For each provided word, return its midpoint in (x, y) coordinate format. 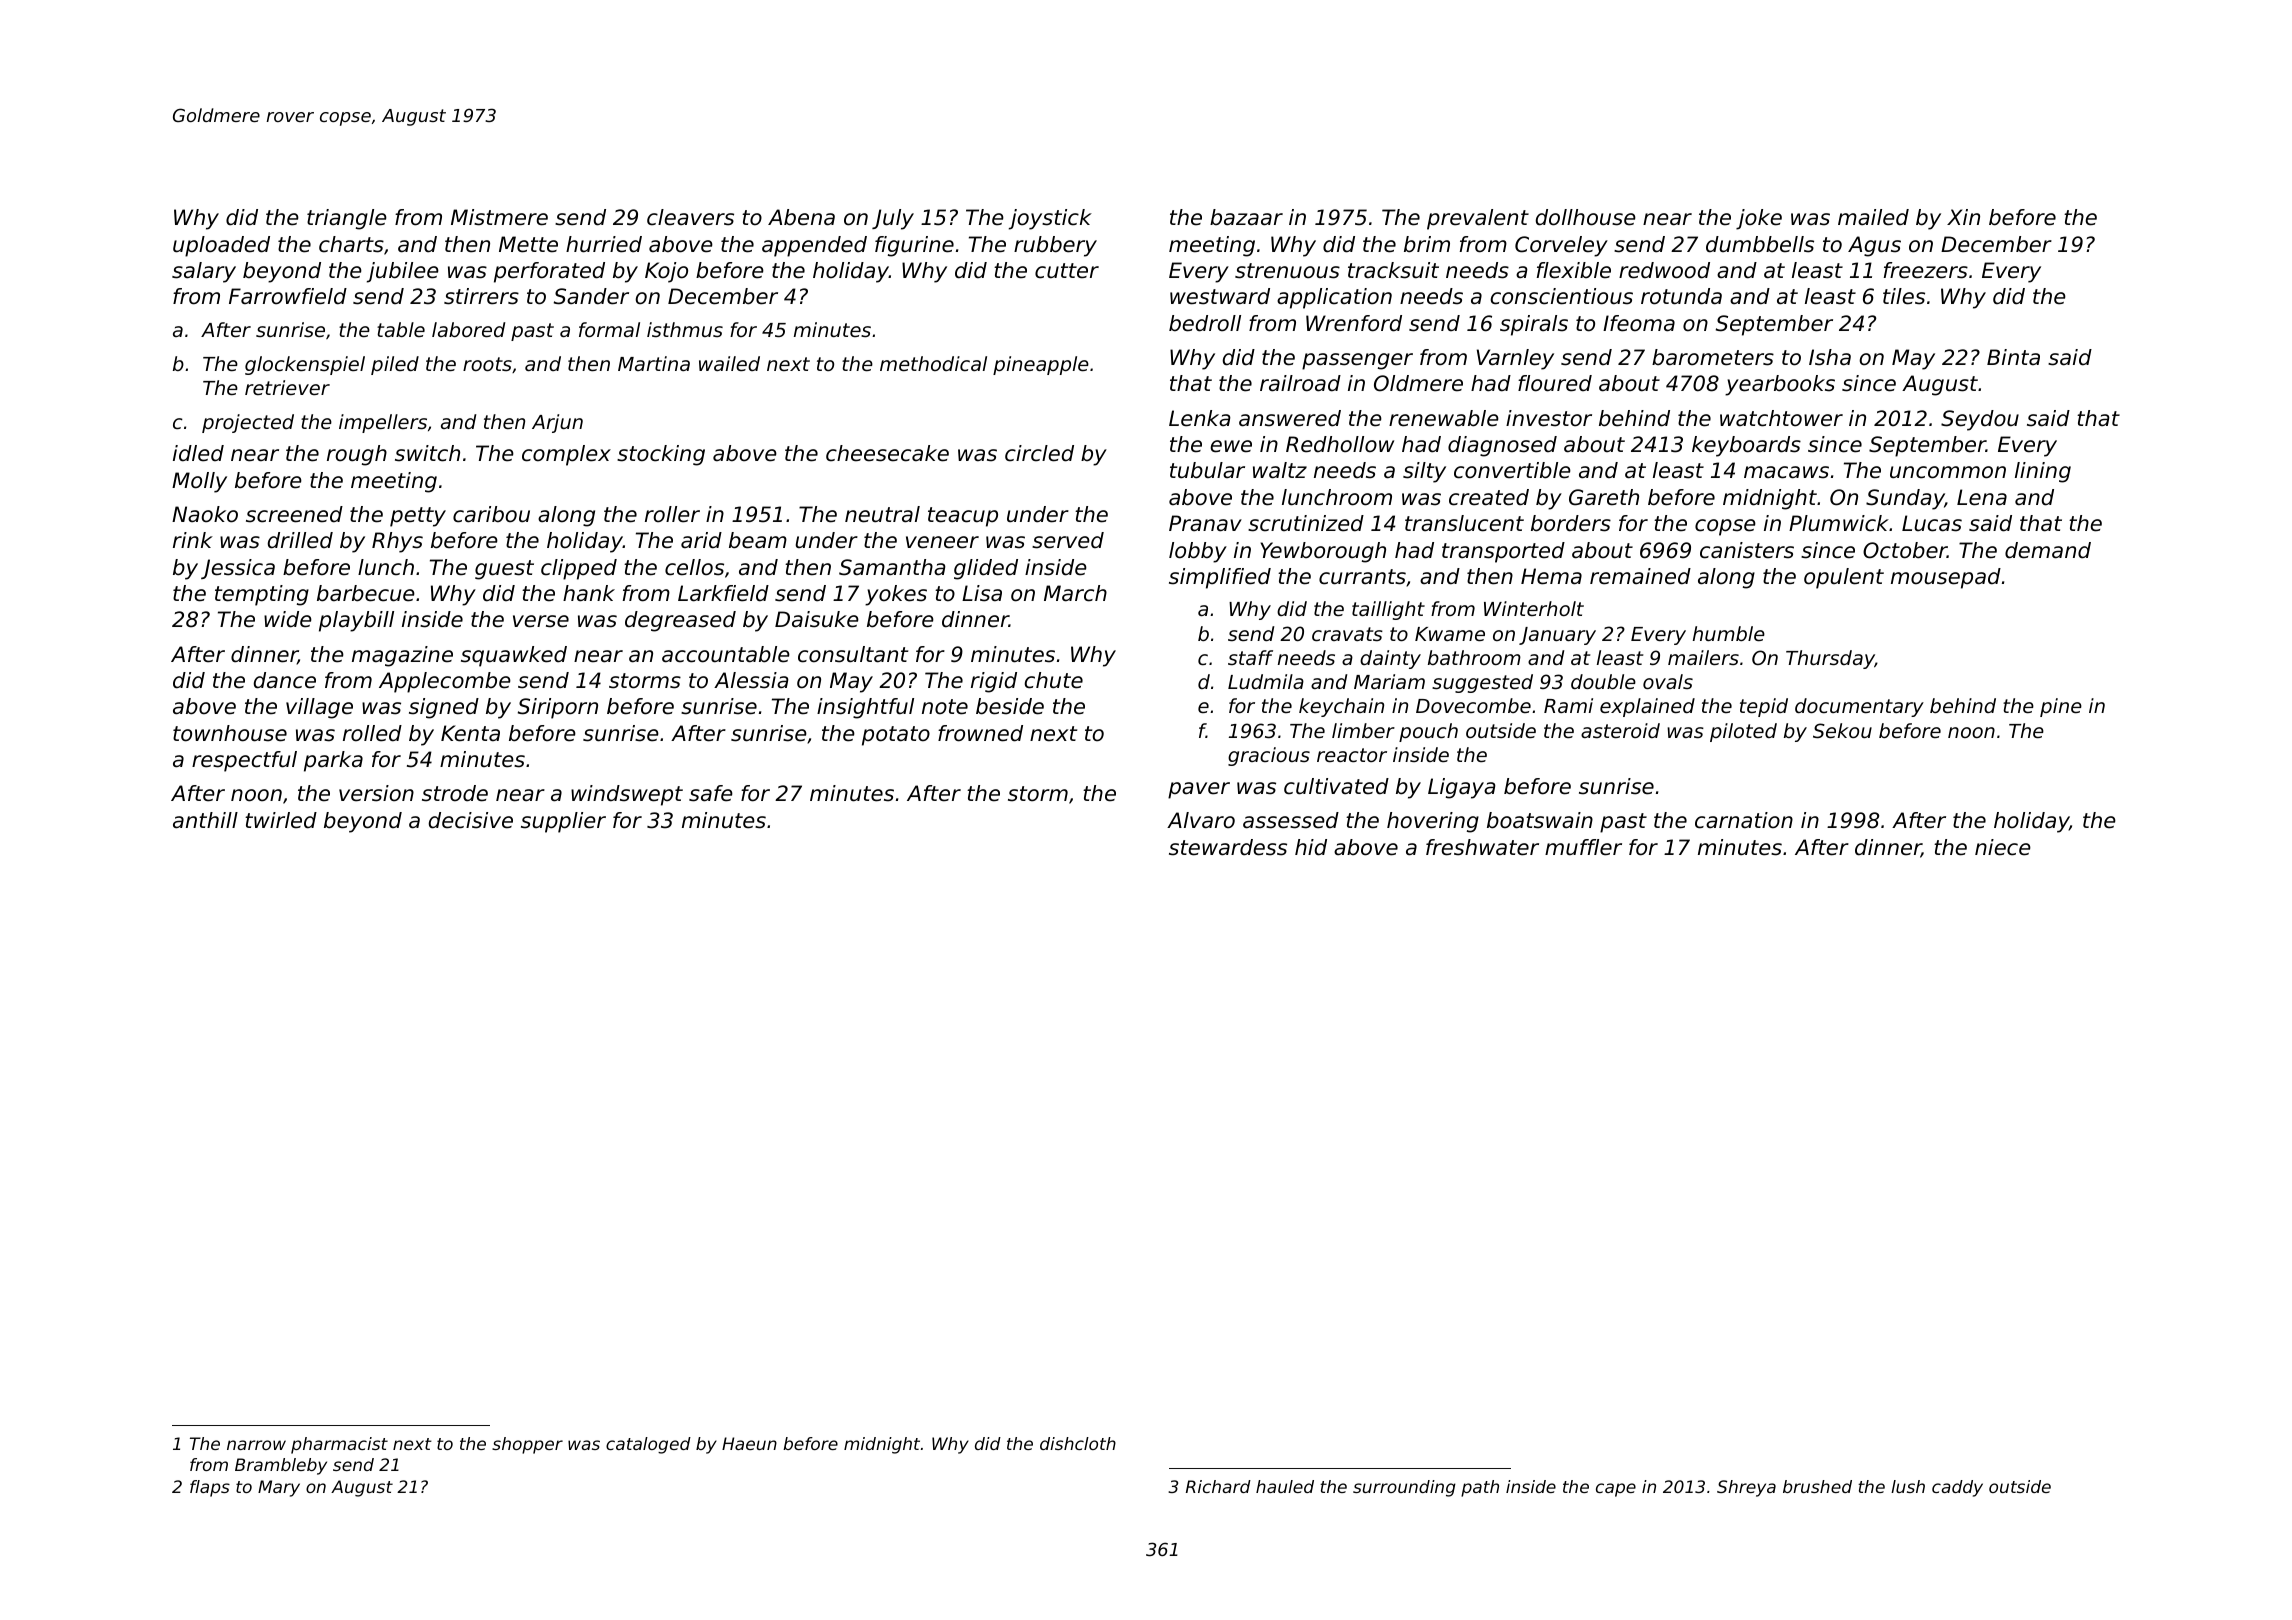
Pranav (1205, 523)
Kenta (470, 733)
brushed (1817, 1486)
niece (2003, 847)
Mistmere (499, 217)
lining (2043, 472)
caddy (1957, 1488)
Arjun (557, 423)
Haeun (749, 1443)
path (1480, 1488)
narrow (256, 1445)
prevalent (1478, 219)
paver (1199, 790)
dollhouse (1586, 217)
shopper (527, 1445)
